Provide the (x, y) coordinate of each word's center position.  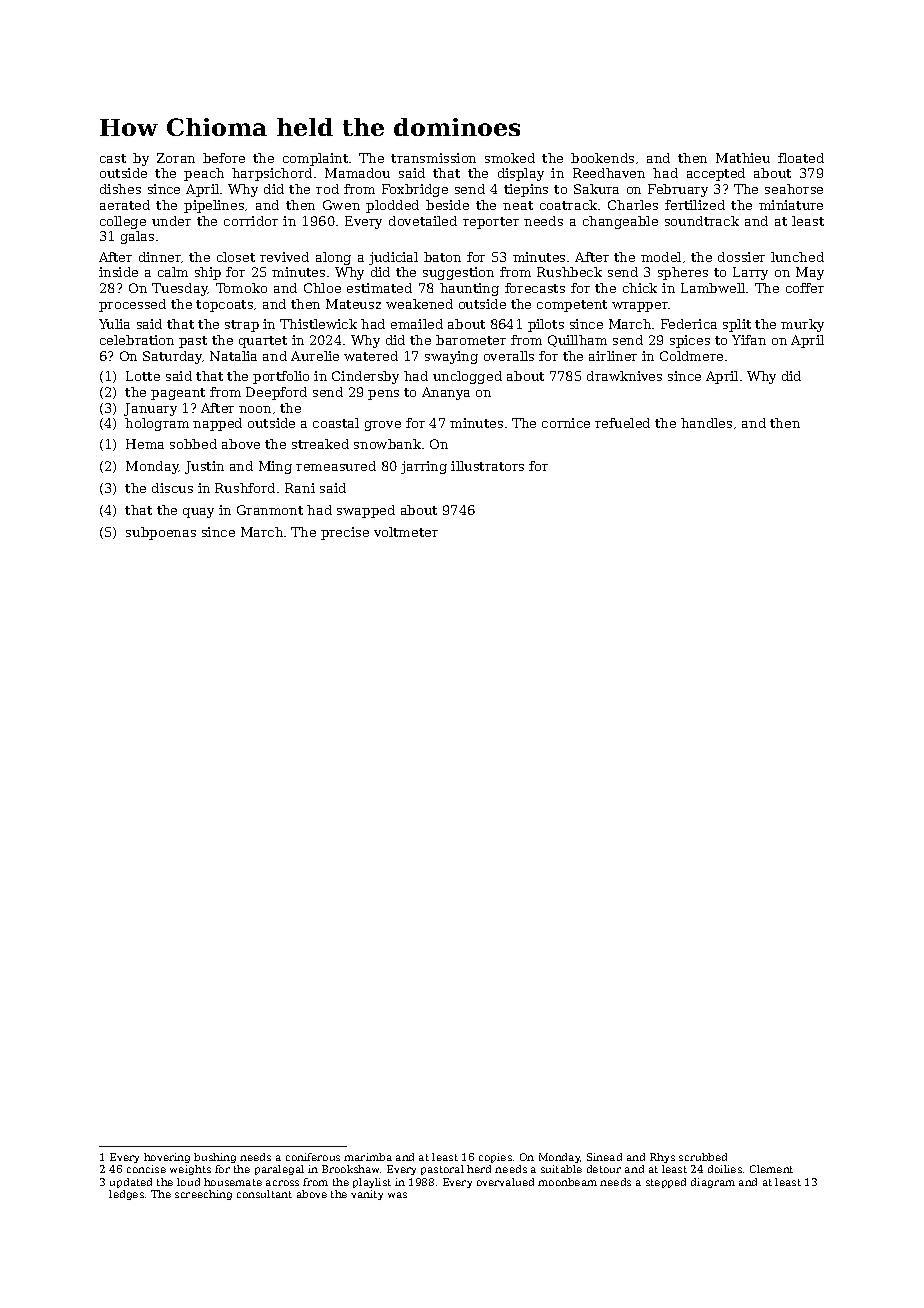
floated (801, 158)
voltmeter (406, 532)
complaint (315, 159)
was (397, 1195)
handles (706, 423)
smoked (510, 158)
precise (345, 533)
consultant (264, 1194)
